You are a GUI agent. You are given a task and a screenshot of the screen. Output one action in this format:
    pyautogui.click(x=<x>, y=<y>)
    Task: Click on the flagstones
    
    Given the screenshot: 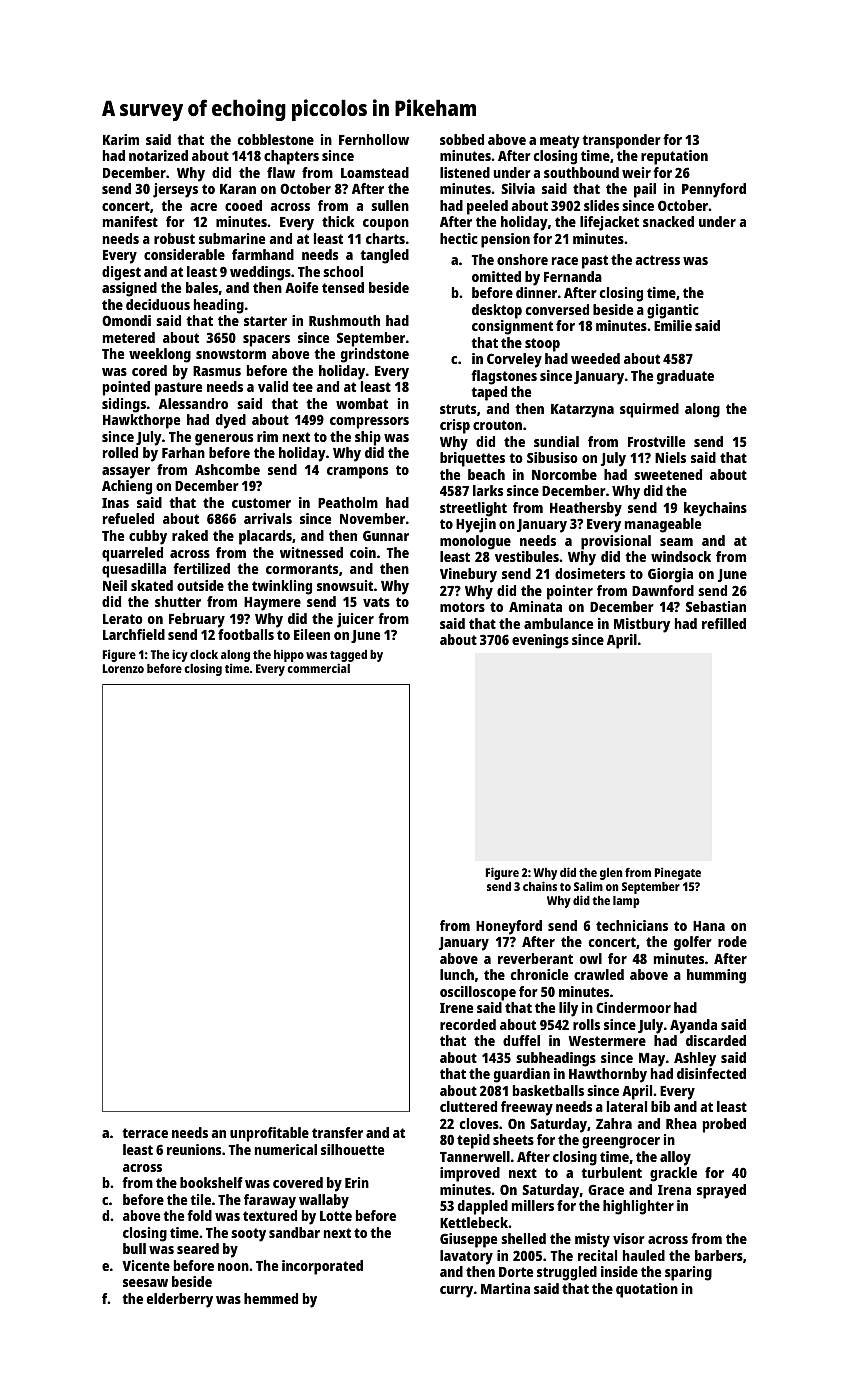 What is the action you would take?
    pyautogui.click(x=504, y=377)
